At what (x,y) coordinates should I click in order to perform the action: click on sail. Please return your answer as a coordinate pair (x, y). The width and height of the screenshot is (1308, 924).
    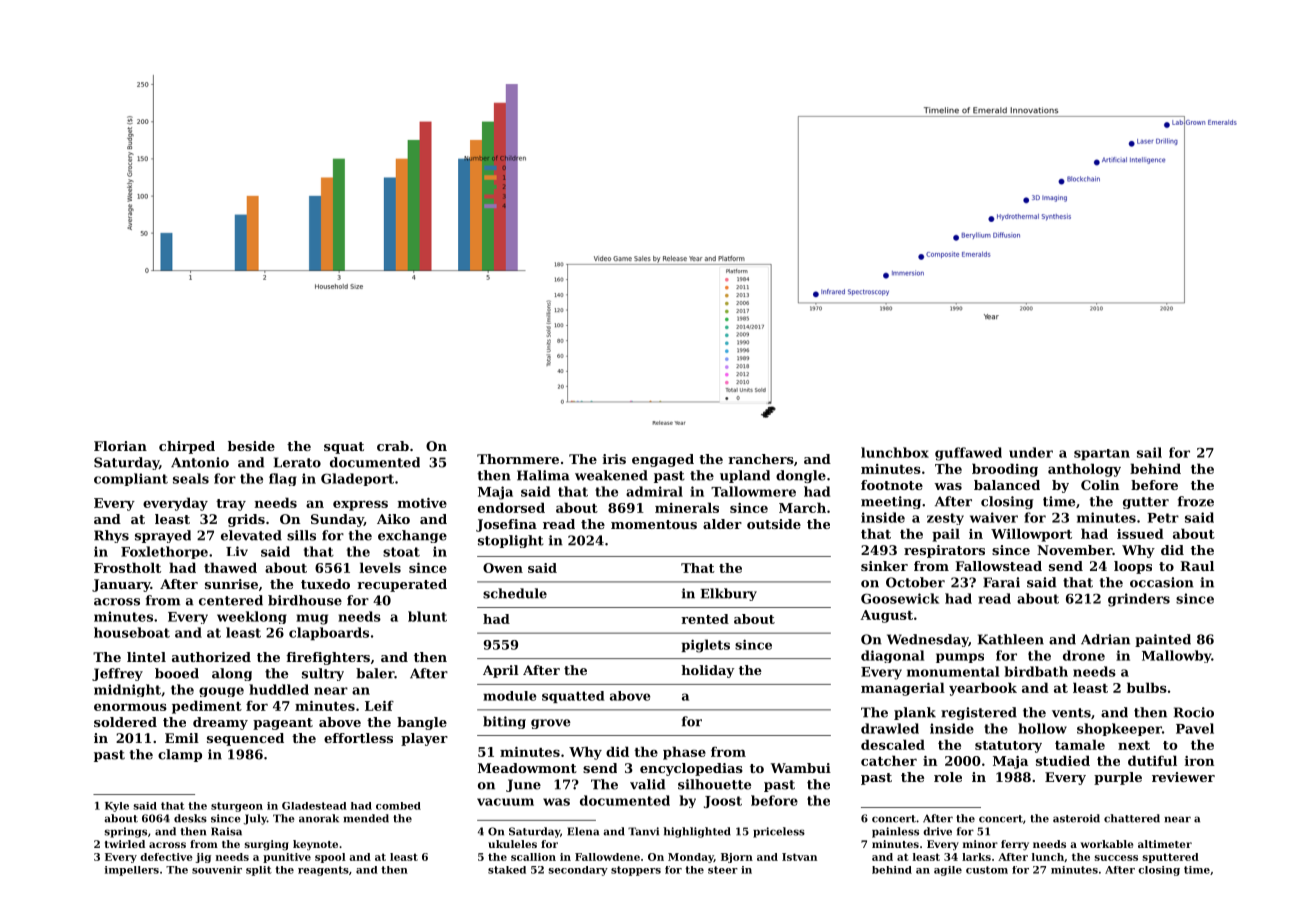
    Looking at the image, I should click on (1149, 452).
